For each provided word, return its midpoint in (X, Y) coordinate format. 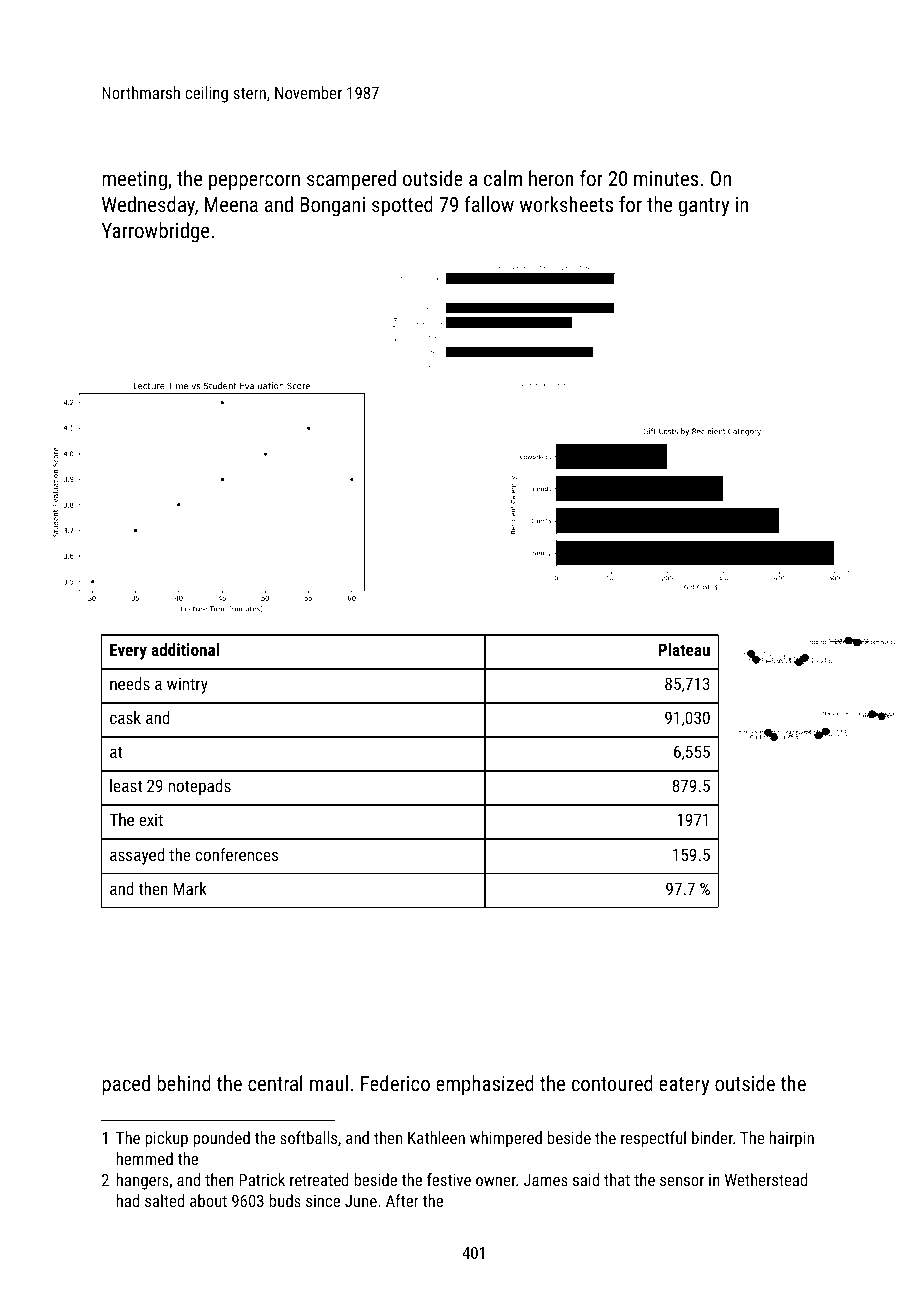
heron (551, 178)
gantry (703, 207)
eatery (684, 1086)
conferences (237, 854)
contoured (612, 1083)
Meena (231, 204)
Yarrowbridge (155, 232)
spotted (402, 206)
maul (329, 1083)
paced (126, 1085)
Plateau (684, 649)
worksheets (566, 204)
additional (185, 649)
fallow (489, 204)
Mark (190, 888)
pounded (221, 1139)
